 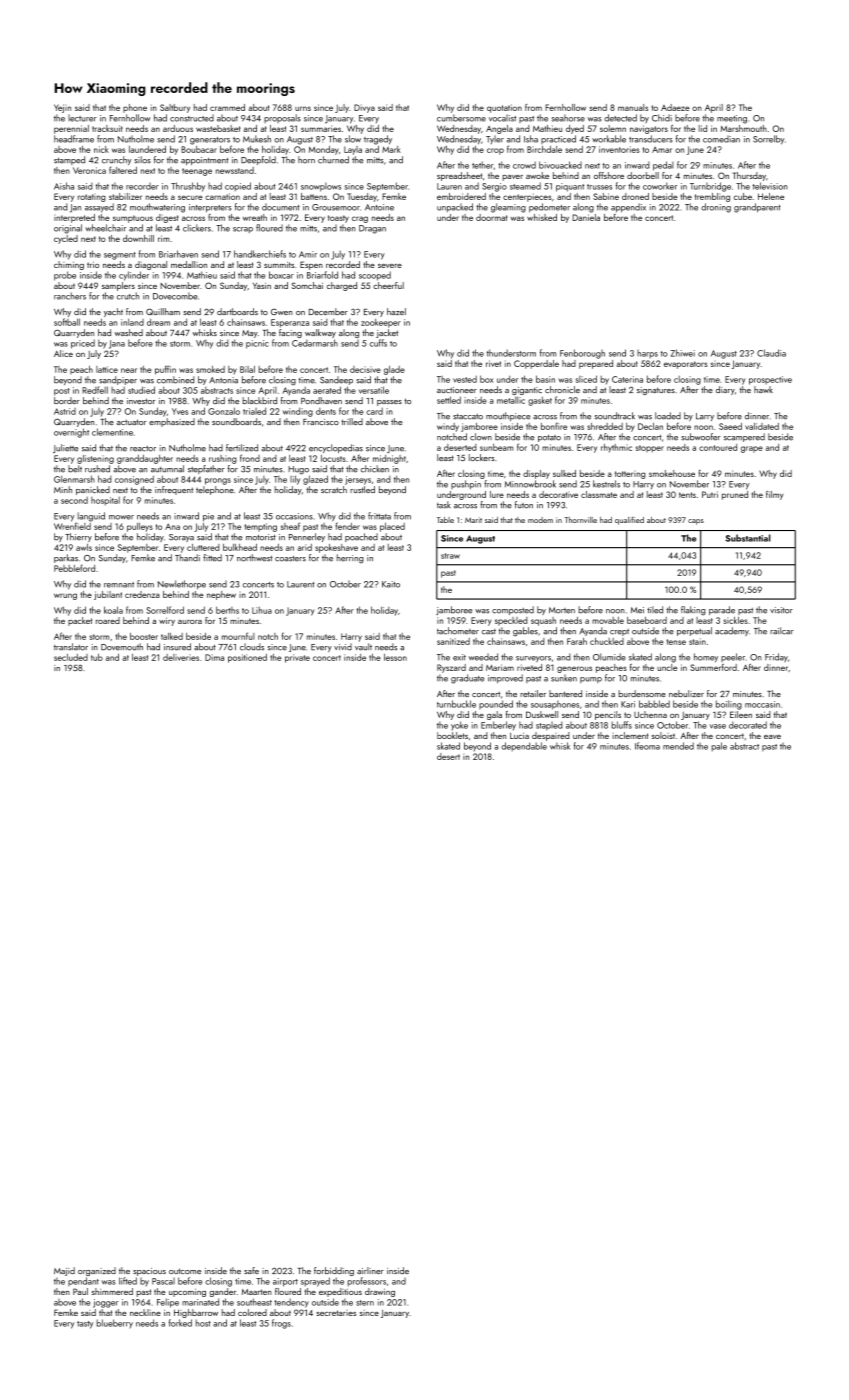 I want to click on airliner, so click(x=370, y=1270).
